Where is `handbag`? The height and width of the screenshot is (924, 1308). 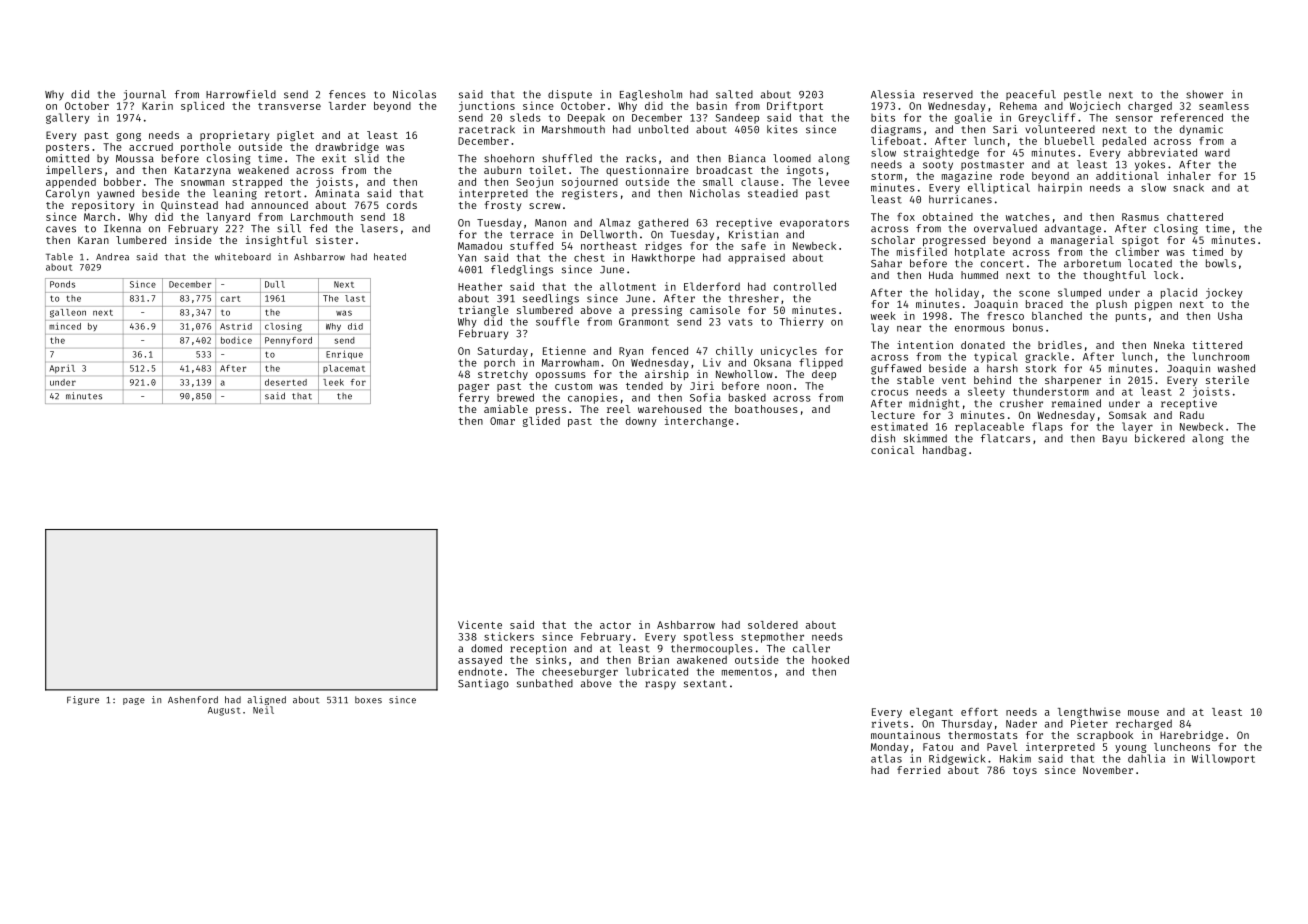
handbag is located at coordinates (944, 451).
